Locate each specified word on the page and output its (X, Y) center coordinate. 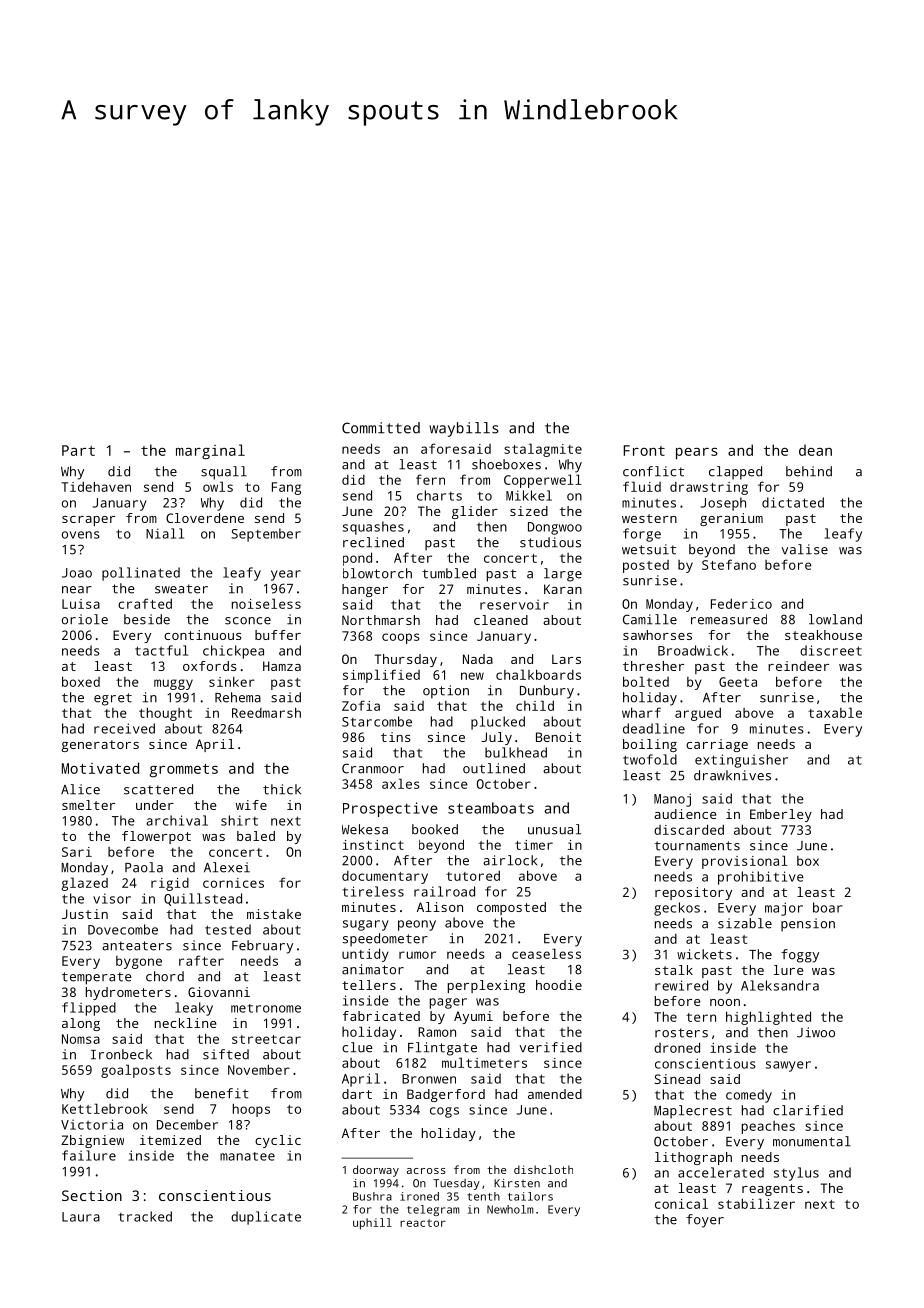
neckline (185, 1023)
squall (224, 473)
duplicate (266, 1218)
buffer (278, 635)
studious (550, 542)
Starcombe (377, 721)
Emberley (781, 815)
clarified (808, 1110)
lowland (835, 619)
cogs (444, 1112)
